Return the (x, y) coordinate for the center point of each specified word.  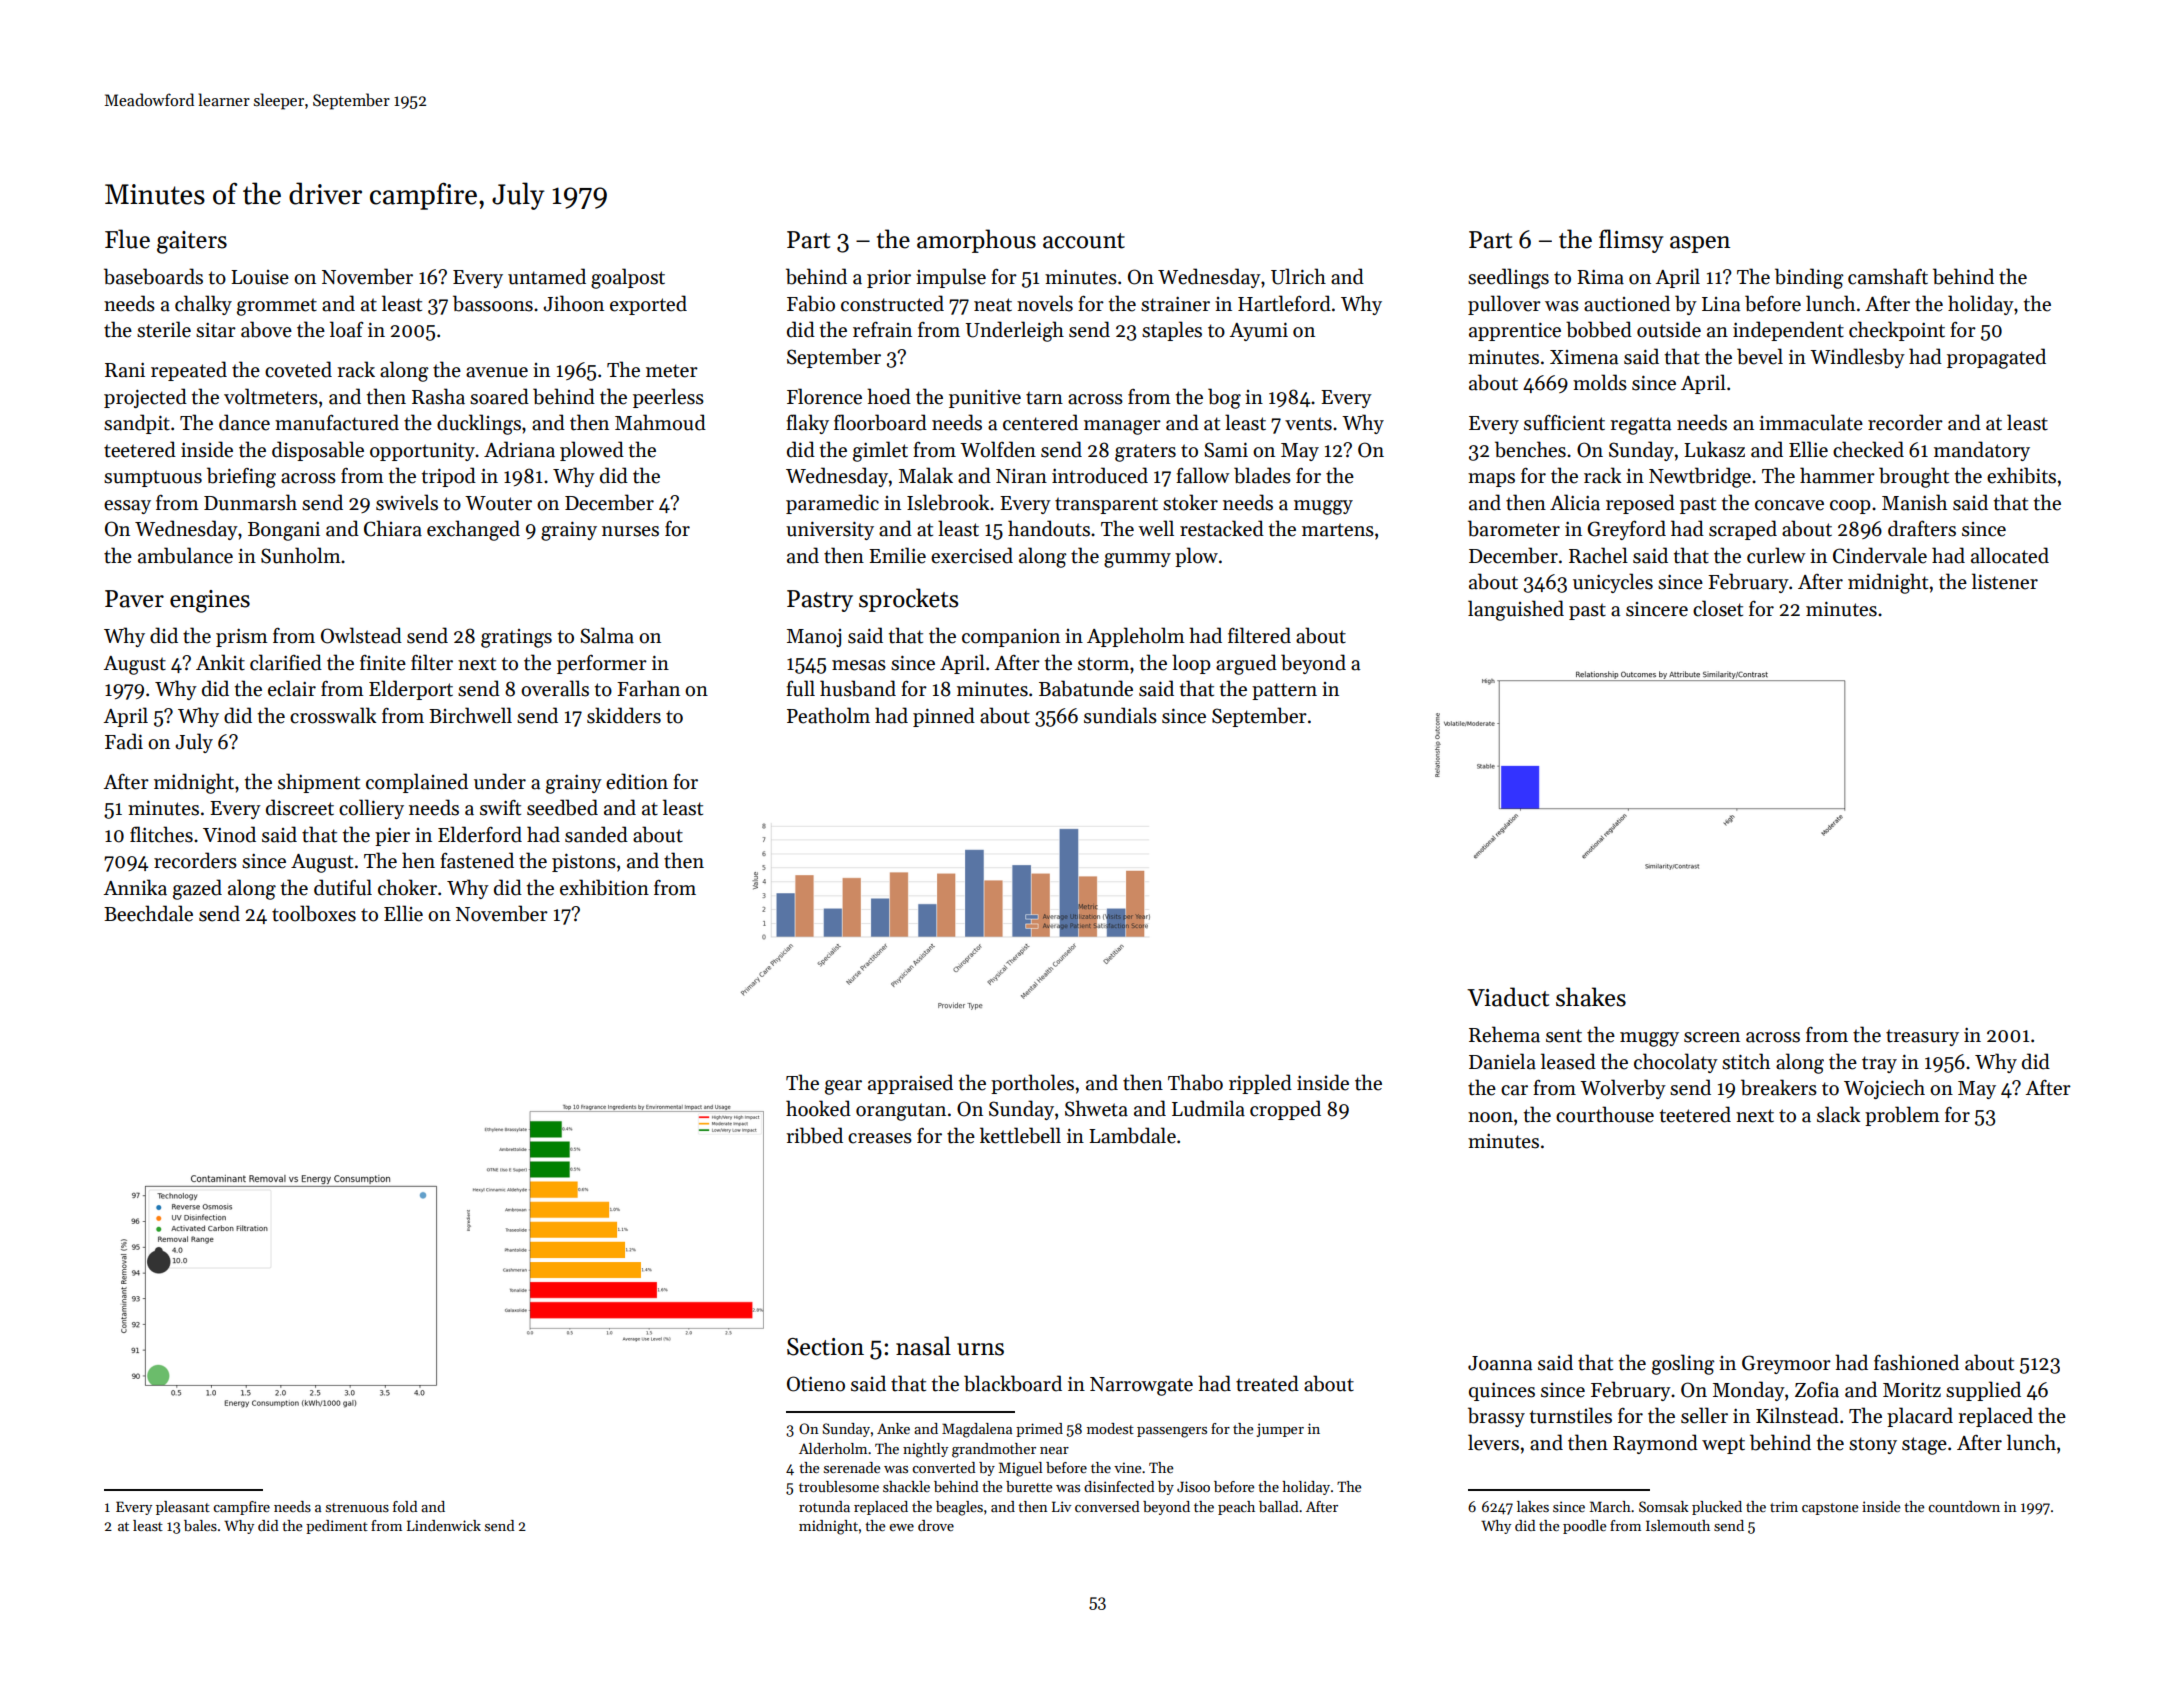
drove (936, 1525)
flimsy (1631, 241)
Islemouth (1678, 1525)
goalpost (628, 278)
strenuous (357, 1507)
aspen (1700, 244)
